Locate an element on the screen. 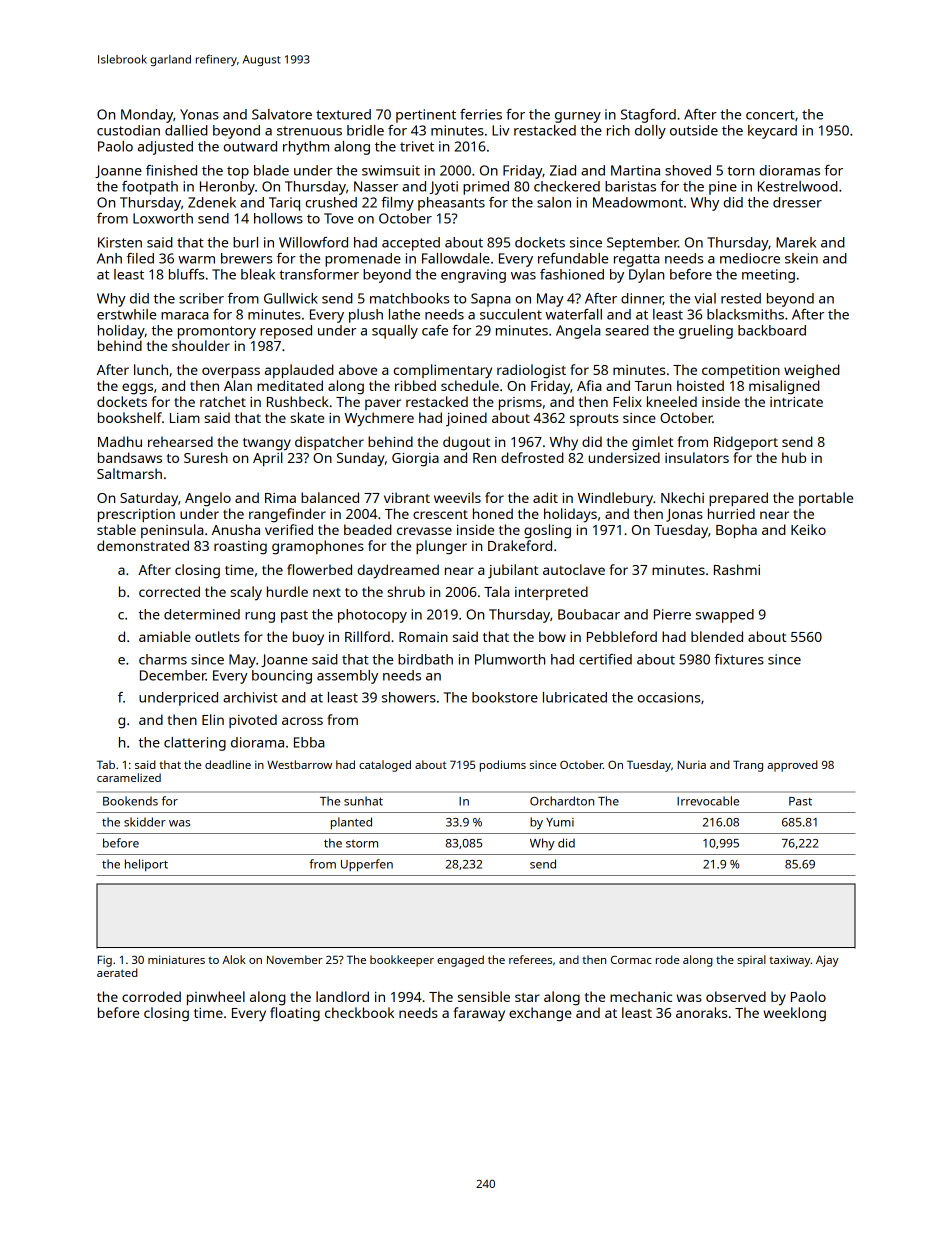  pertinent is located at coordinates (426, 116).
